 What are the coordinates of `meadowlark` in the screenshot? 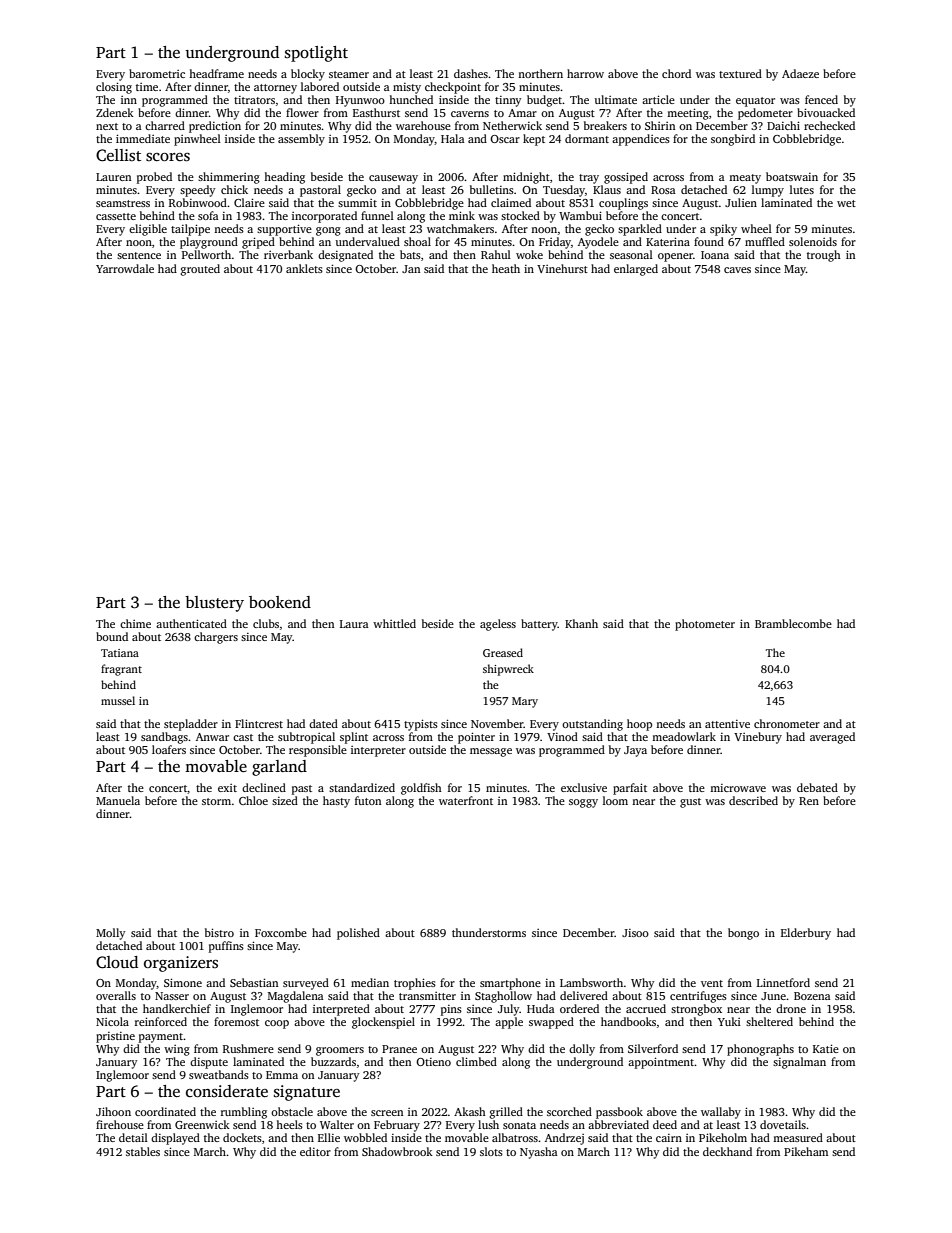 It's located at (684, 736).
